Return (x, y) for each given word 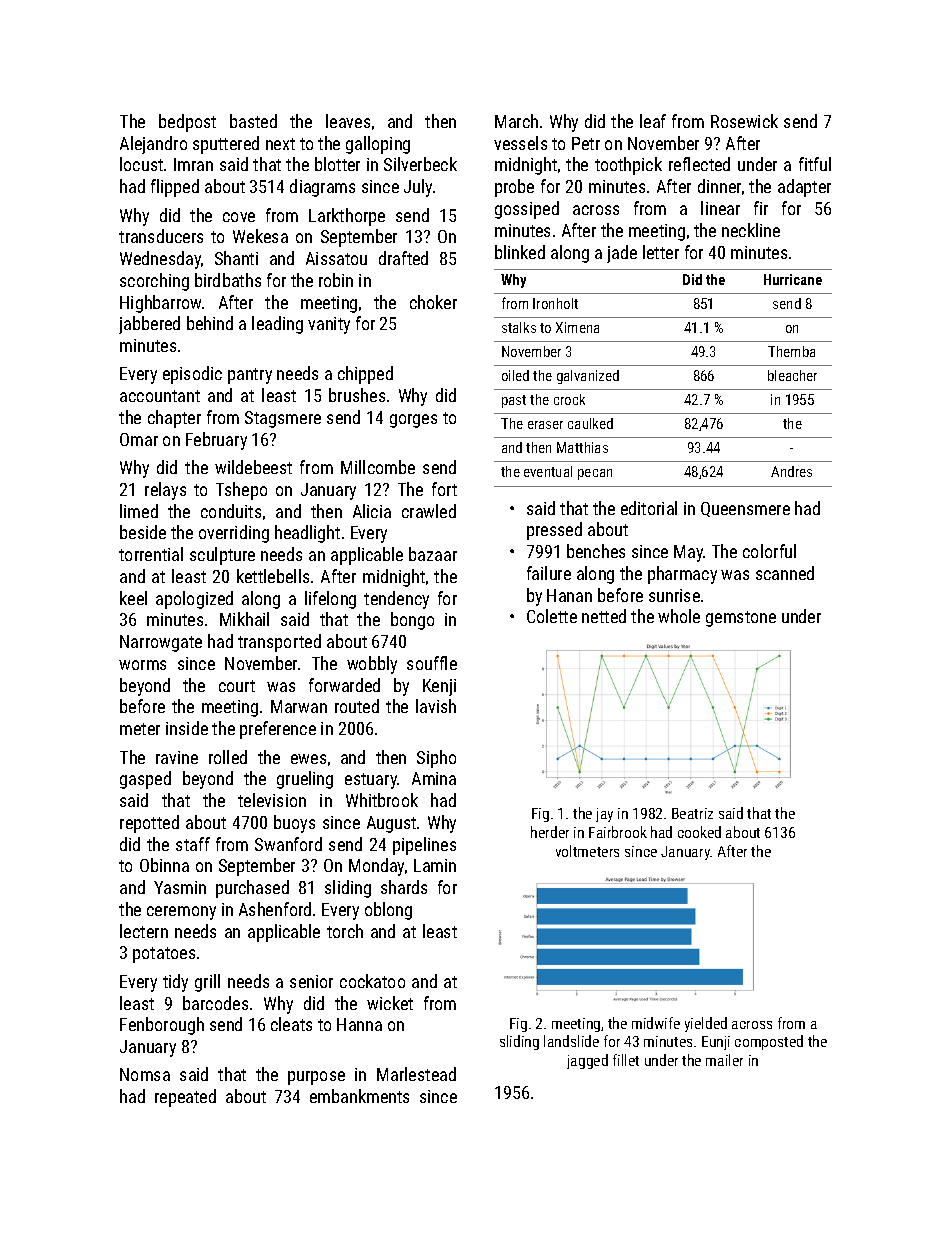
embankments (359, 1096)
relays (165, 491)
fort (444, 489)
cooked (699, 832)
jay (604, 815)
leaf (653, 121)
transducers (161, 236)
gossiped (527, 210)
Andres (791, 471)
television (272, 800)
